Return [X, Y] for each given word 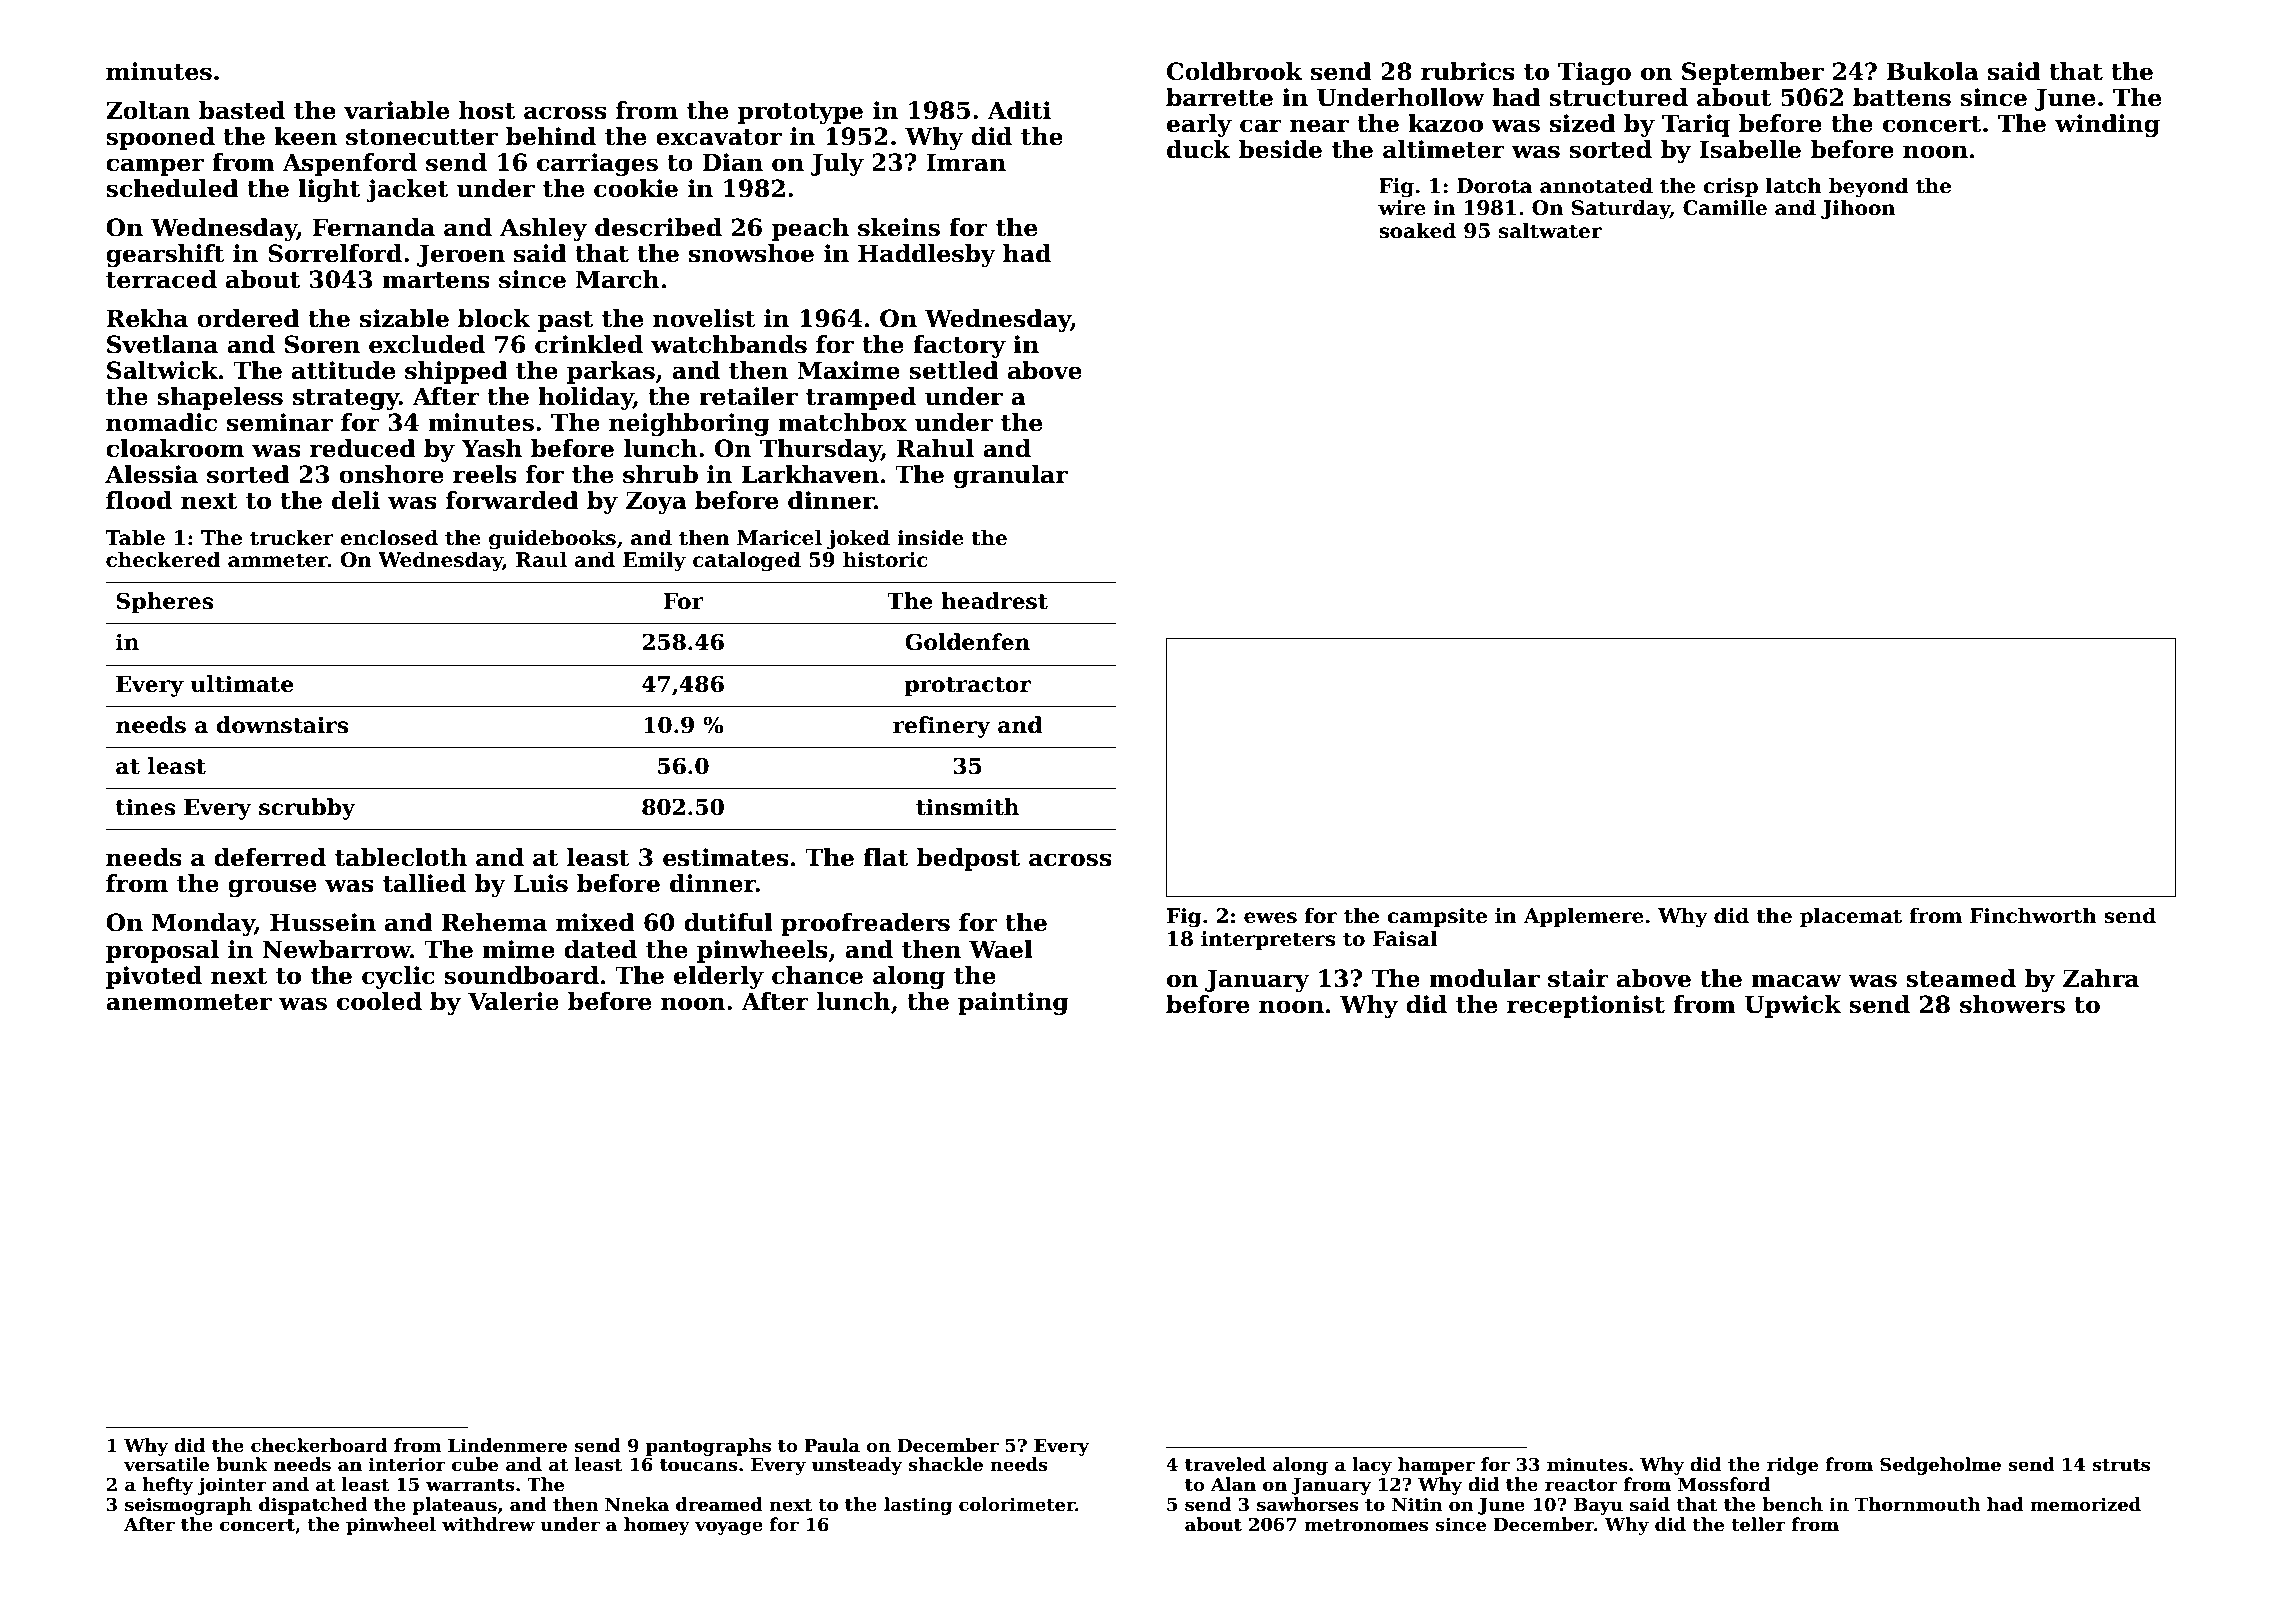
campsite [1437, 917]
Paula [832, 1445]
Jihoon [1858, 209]
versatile [166, 1464]
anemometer [189, 1002]
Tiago [1594, 73]
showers [2012, 1004]
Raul [541, 559]
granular [1011, 476]
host [487, 110]
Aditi [1019, 110]
